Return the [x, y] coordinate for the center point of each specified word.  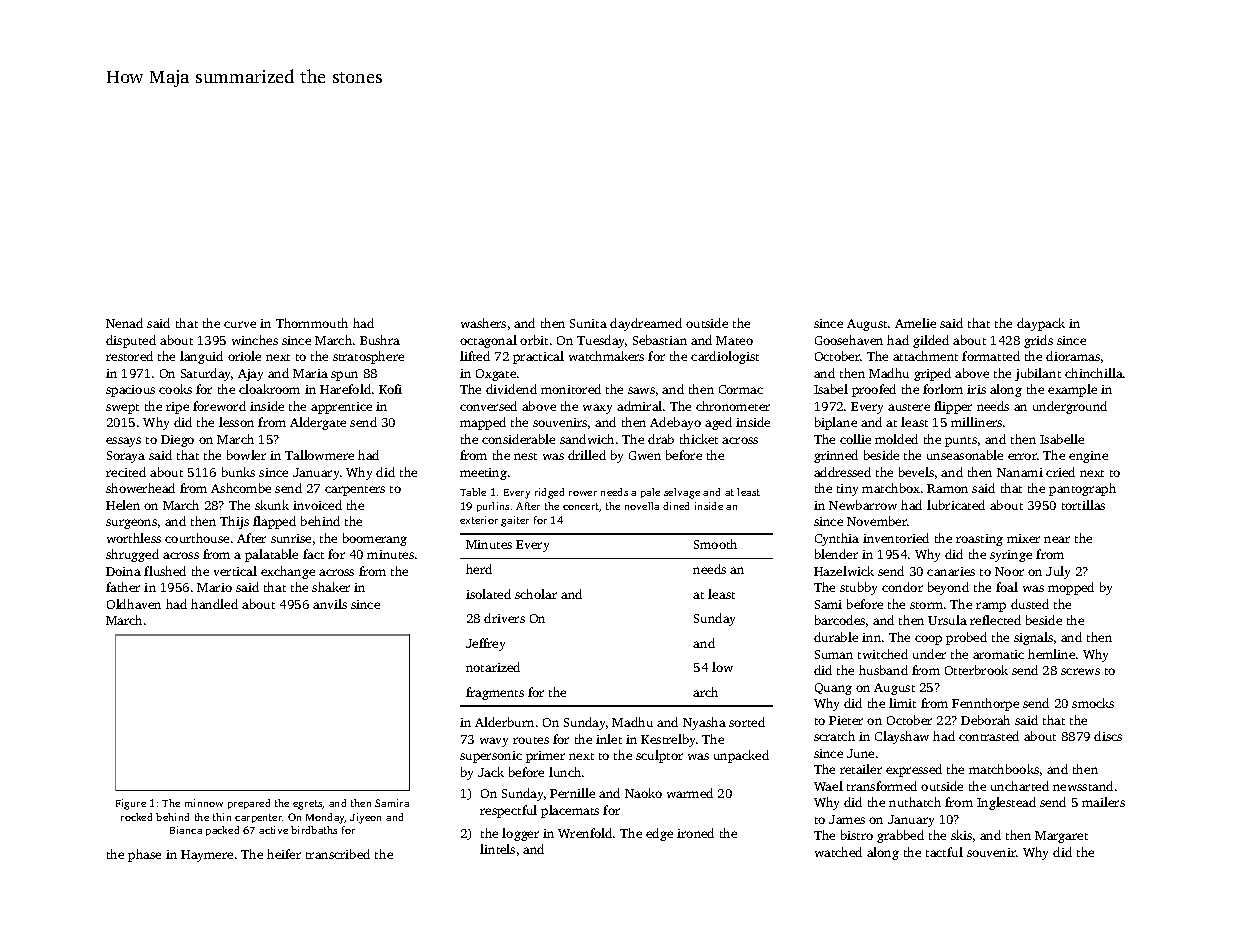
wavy [494, 742]
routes [531, 740]
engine [1088, 457]
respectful [508, 811]
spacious [130, 391]
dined [676, 506]
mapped [483, 423]
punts [961, 442]
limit [902, 703]
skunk [272, 505]
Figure [131, 804]
